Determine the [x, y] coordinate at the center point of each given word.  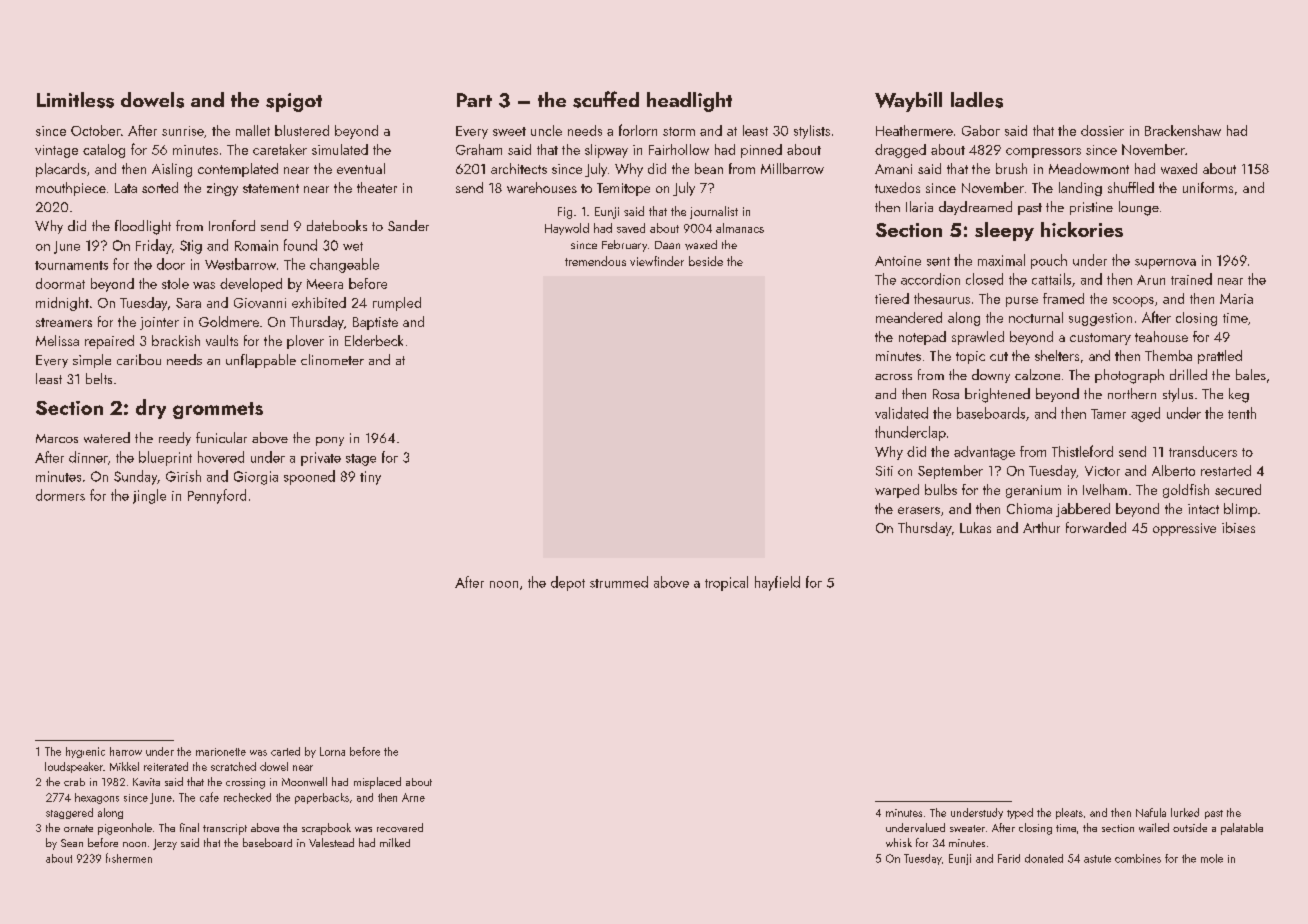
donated [1044, 858]
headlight [689, 102]
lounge [1139, 208]
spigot [294, 102]
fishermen [129, 858]
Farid [1009, 858]
